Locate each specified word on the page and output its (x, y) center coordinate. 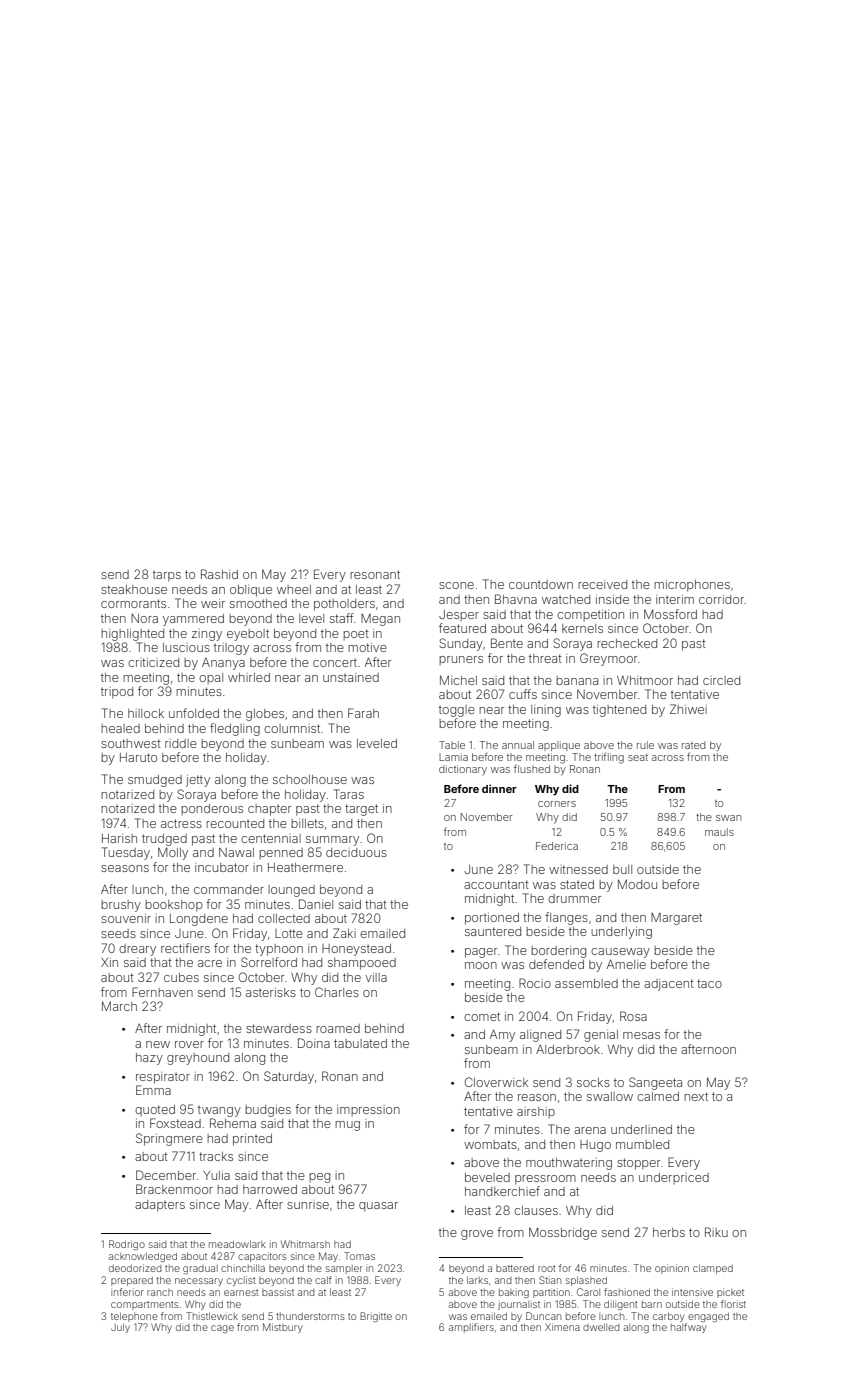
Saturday (289, 1077)
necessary (199, 1282)
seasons (125, 868)
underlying (621, 933)
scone (456, 585)
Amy (502, 1035)
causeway (620, 953)
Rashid (219, 574)
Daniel (316, 904)
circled (721, 680)
